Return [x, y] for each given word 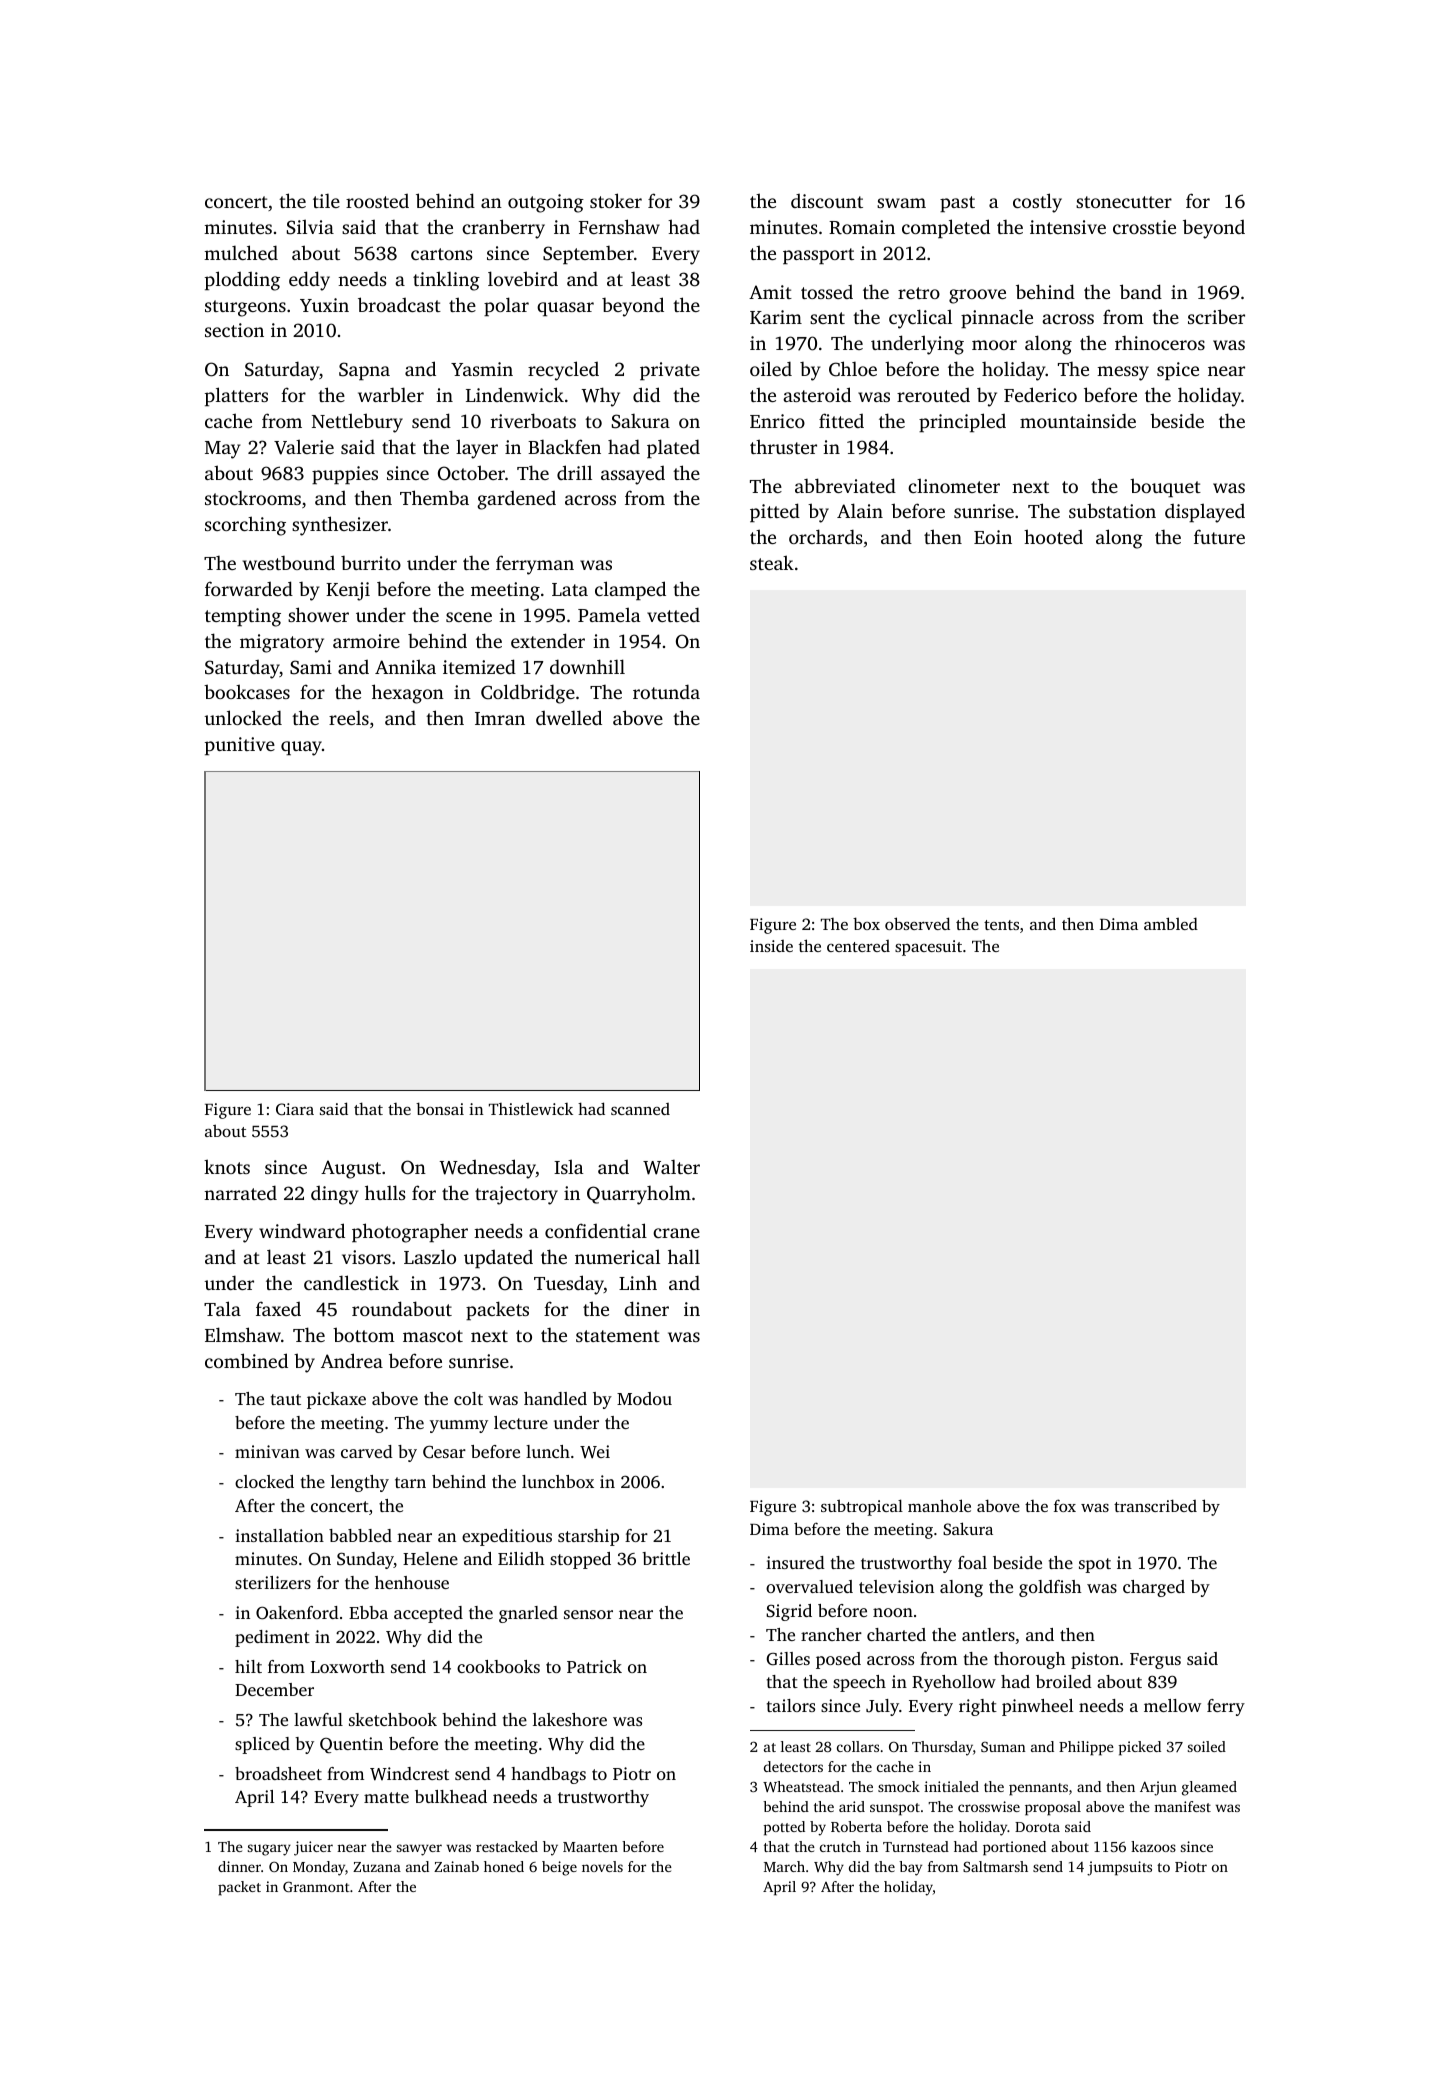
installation [279, 1535]
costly [1037, 203]
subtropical [862, 1507]
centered [858, 946]
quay [301, 748]
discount [827, 201]
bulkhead [451, 1796]
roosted [377, 201]
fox [1065, 1505]
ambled [1171, 923]
